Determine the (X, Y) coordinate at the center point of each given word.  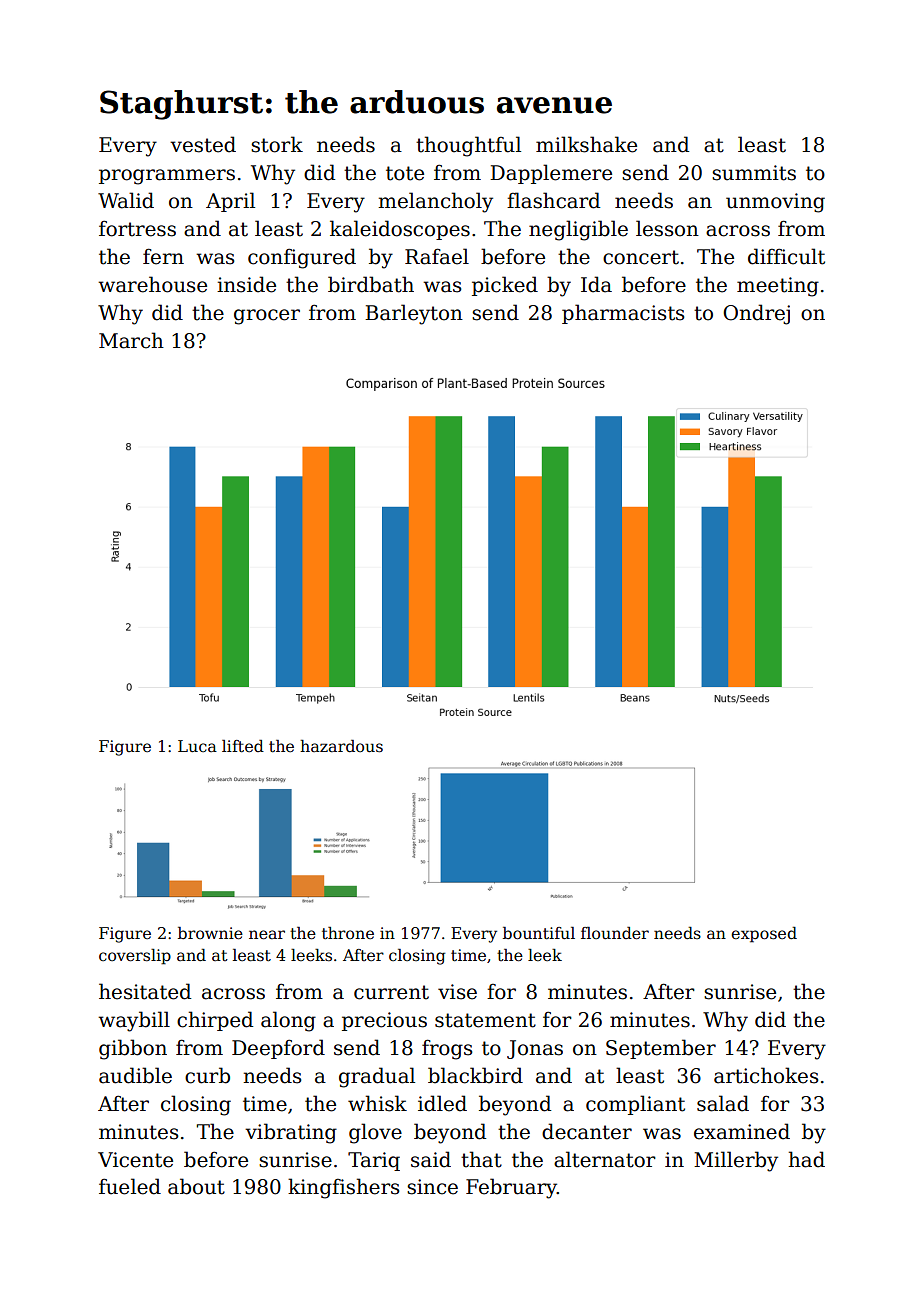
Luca (197, 746)
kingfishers (344, 1188)
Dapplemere (551, 174)
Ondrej (756, 314)
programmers (167, 177)
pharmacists (623, 314)
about (196, 1186)
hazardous (341, 746)
